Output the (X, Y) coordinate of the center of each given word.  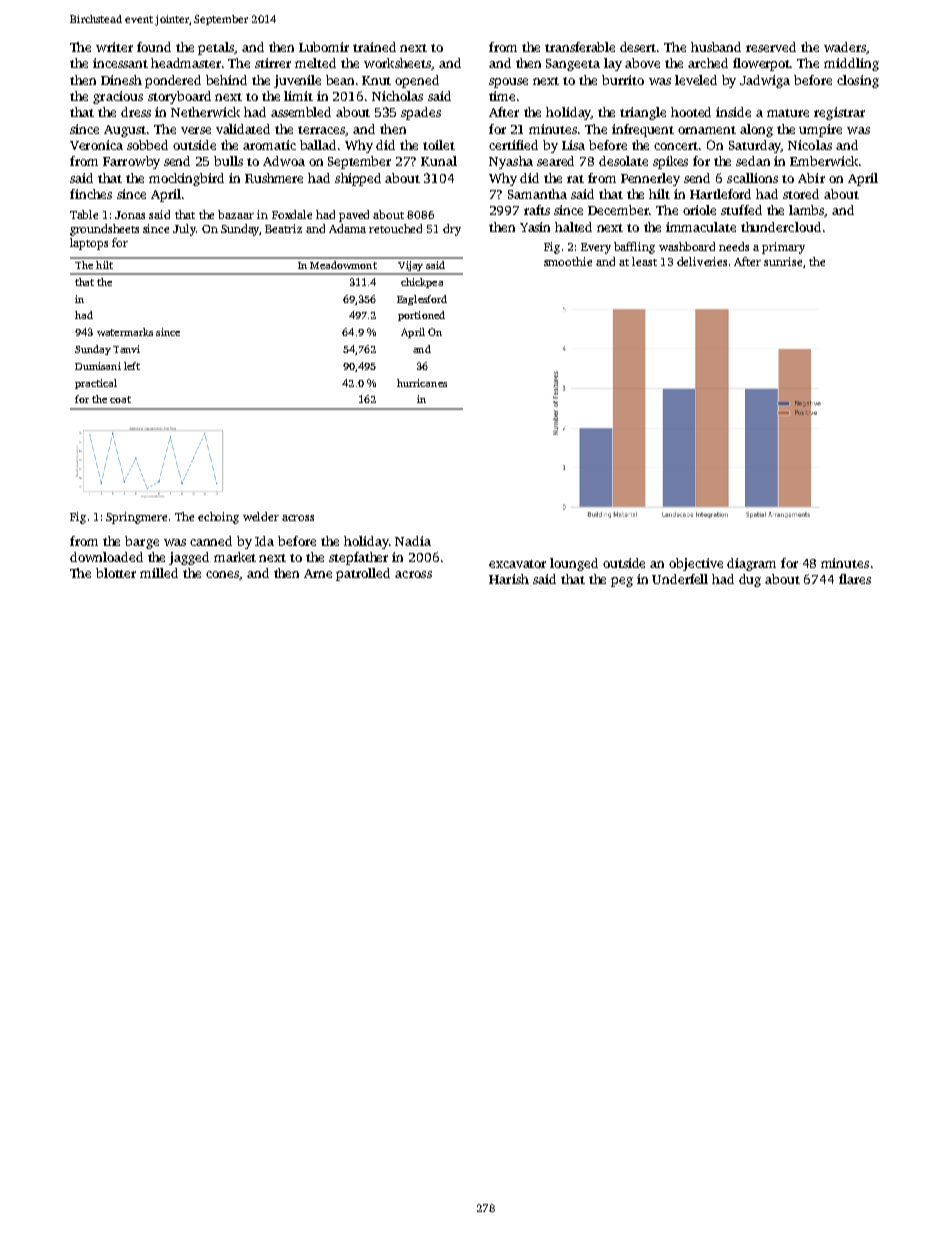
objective (696, 564)
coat (120, 399)
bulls (228, 161)
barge (142, 542)
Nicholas (397, 96)
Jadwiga (765, 81)
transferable (580, 47)
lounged (574, 564)
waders (845, 47)
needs (734, 246)
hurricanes (422, 383)
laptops (89, 244)
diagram (751, 564)
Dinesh (121, 80)
